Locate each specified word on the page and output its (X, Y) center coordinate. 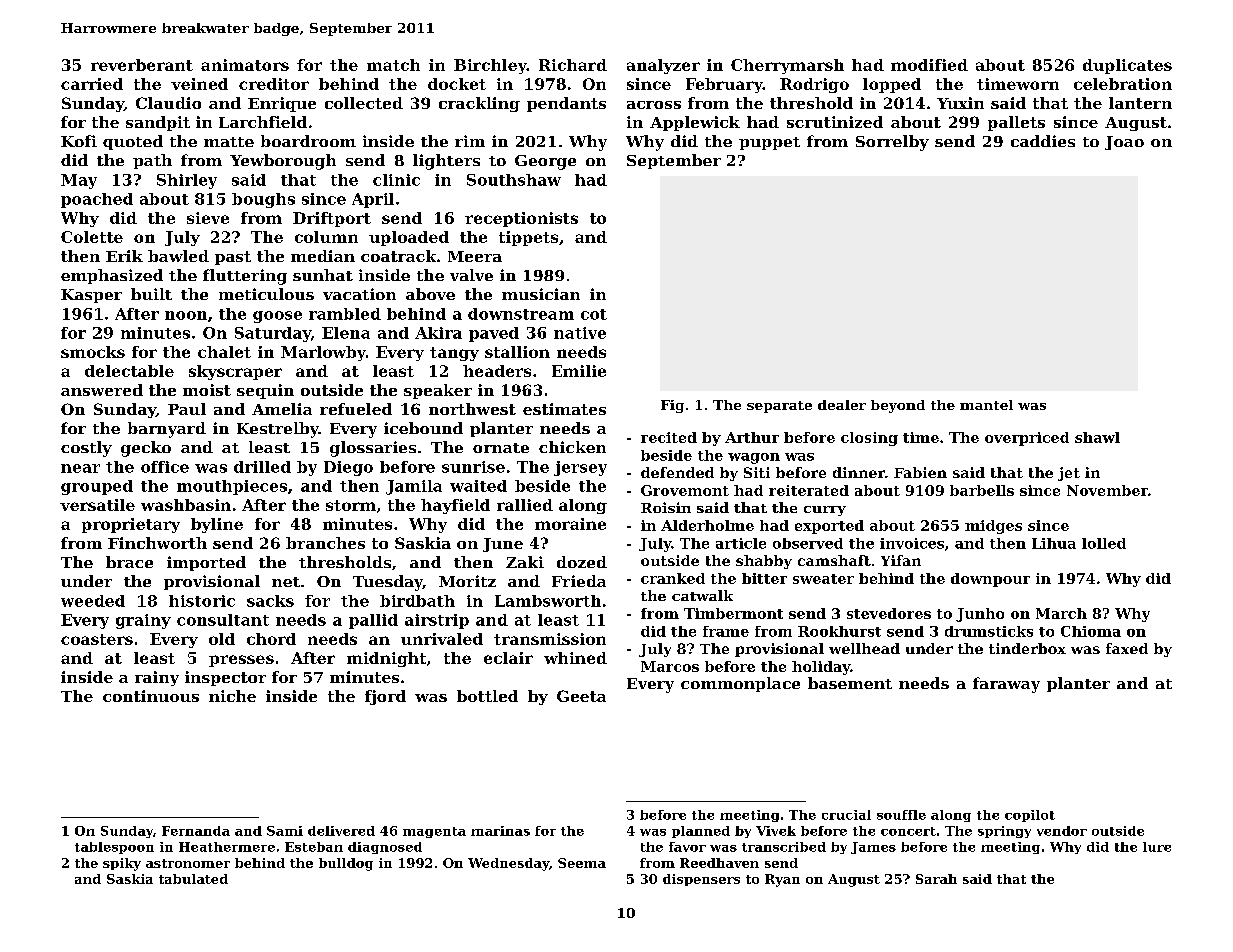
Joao (1124, 143)
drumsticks (989, 631)
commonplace (740, 684)
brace (129, 562)
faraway (1006, 685)
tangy (454, 354)
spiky (122, 864)
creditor (274, 84)
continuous (151, 696)
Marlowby (323, 353)
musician (541, 294)
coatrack (398, 256)
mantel (986, 405)
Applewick (695, 123)
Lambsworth (548, 601)
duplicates (1127, 66)
